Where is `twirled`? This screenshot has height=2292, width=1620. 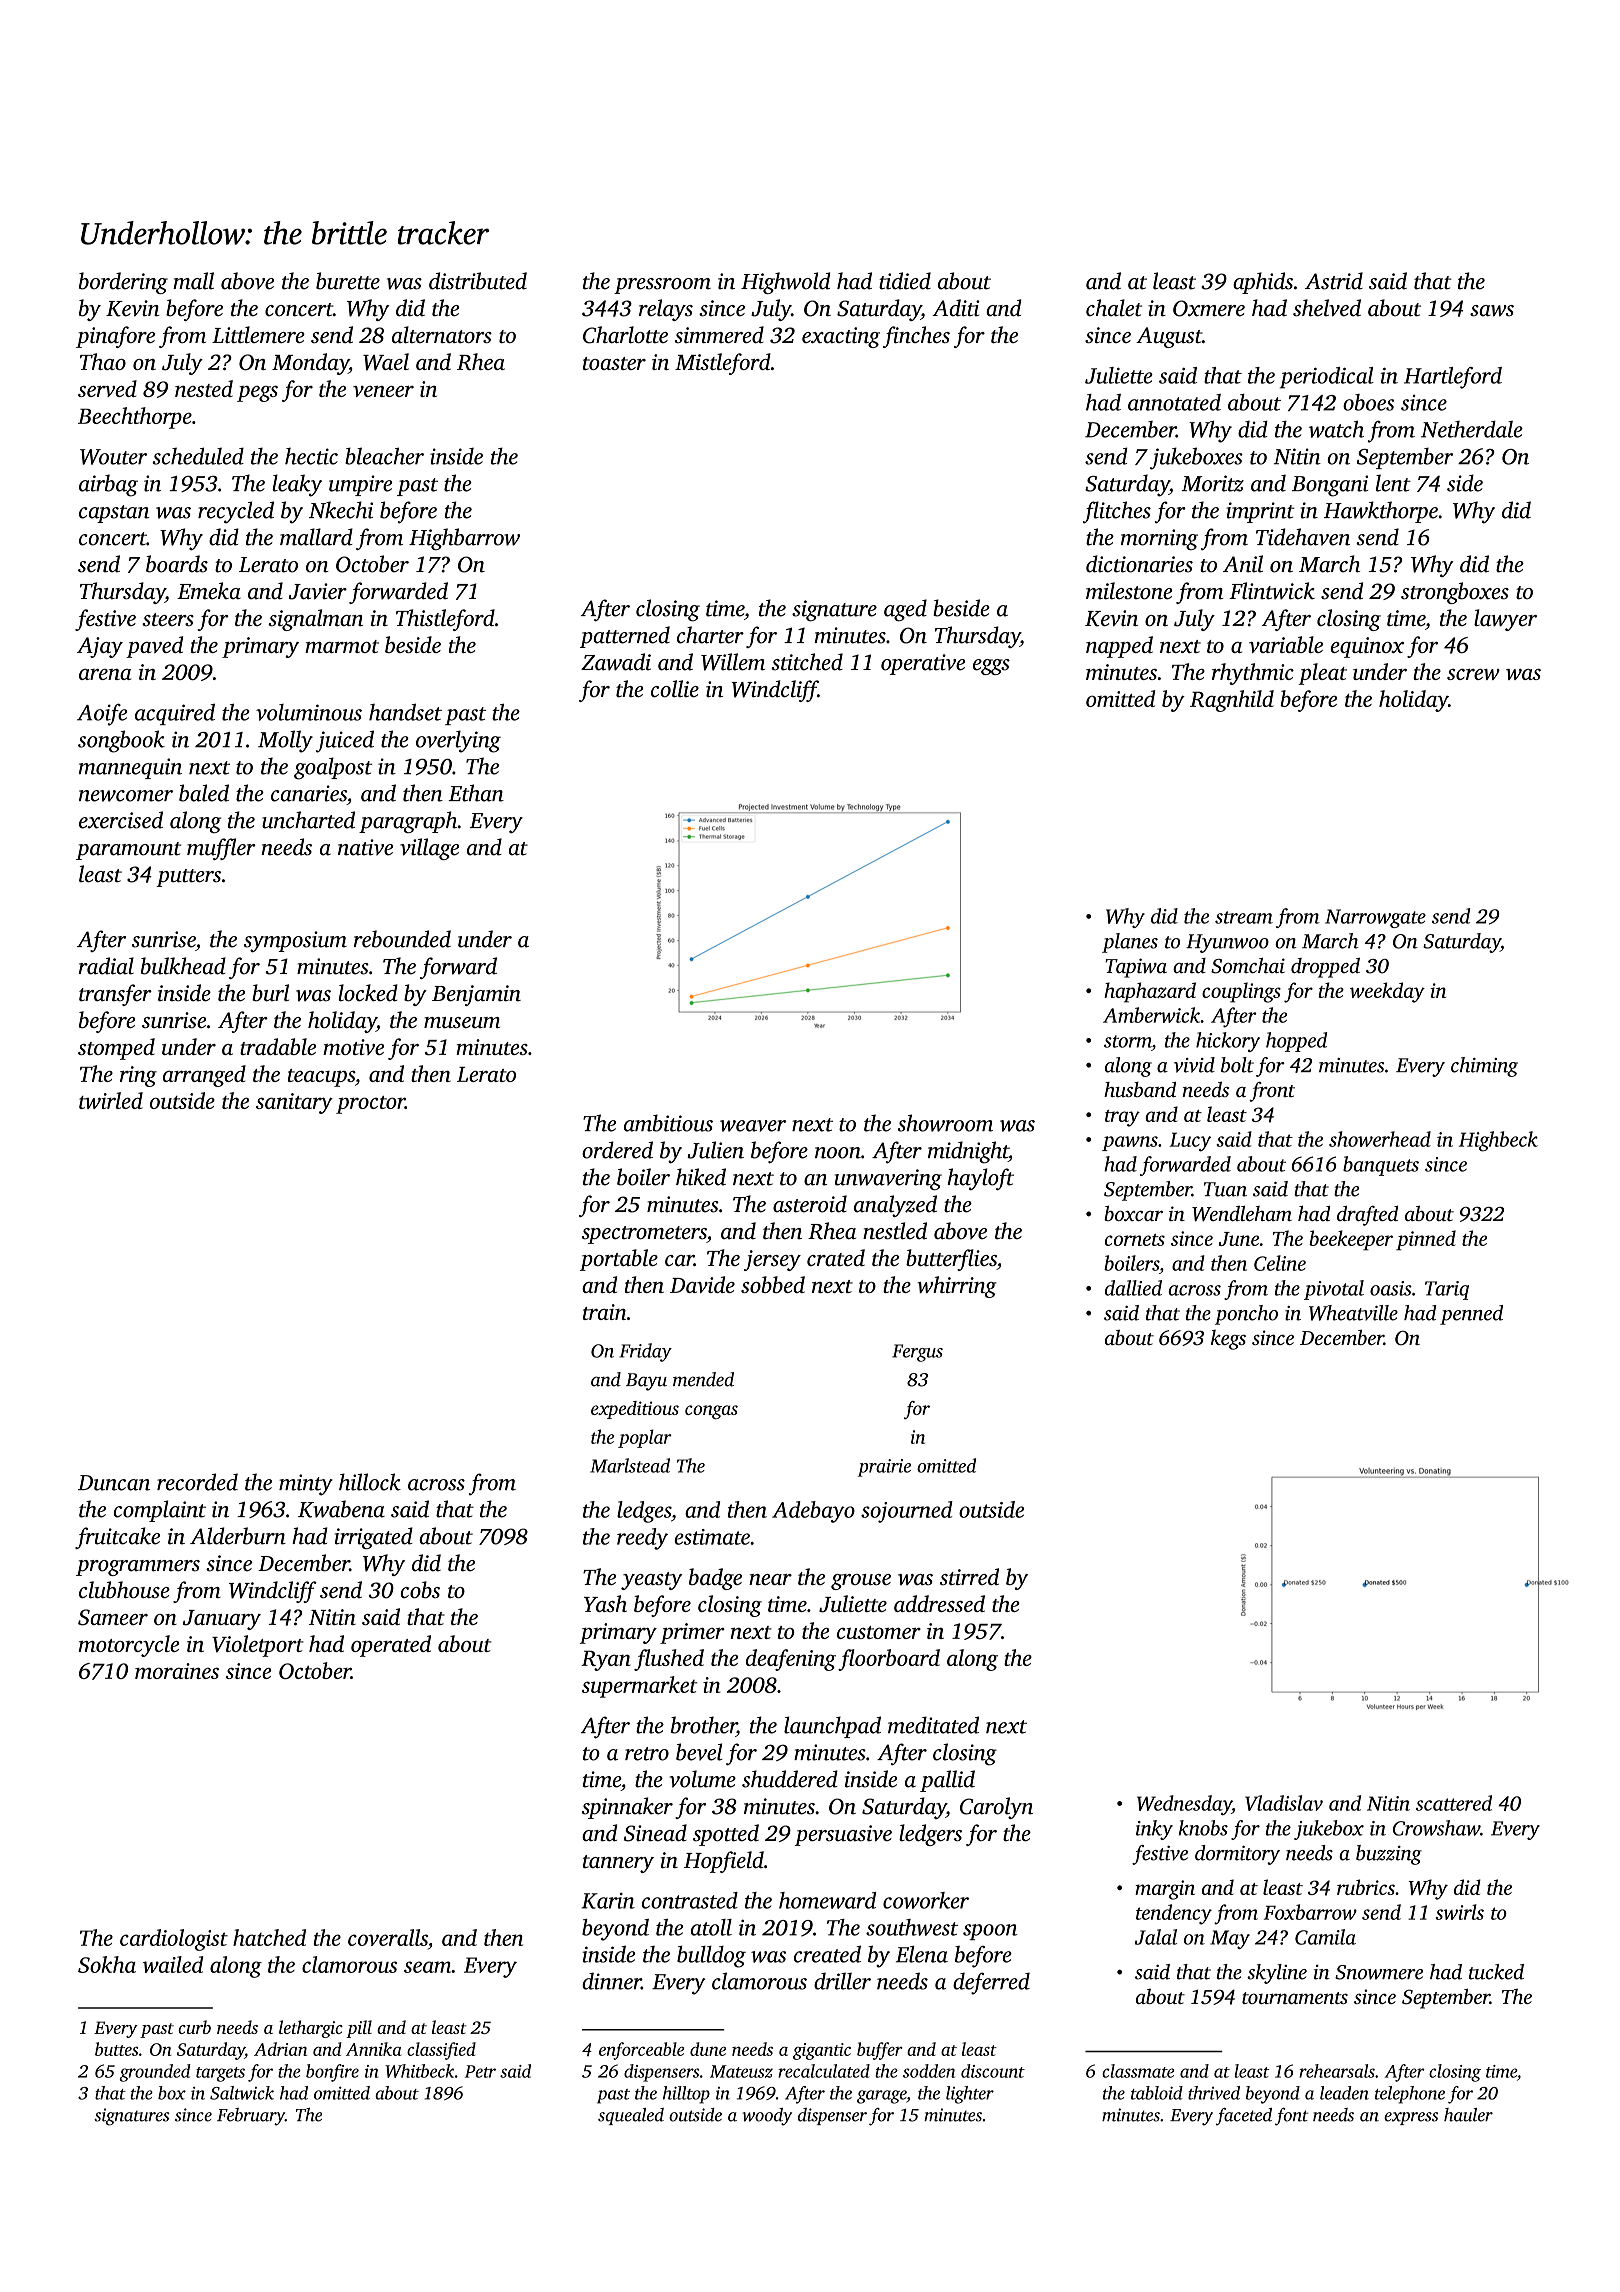 twirled is located at coordinates (111, 1100).
